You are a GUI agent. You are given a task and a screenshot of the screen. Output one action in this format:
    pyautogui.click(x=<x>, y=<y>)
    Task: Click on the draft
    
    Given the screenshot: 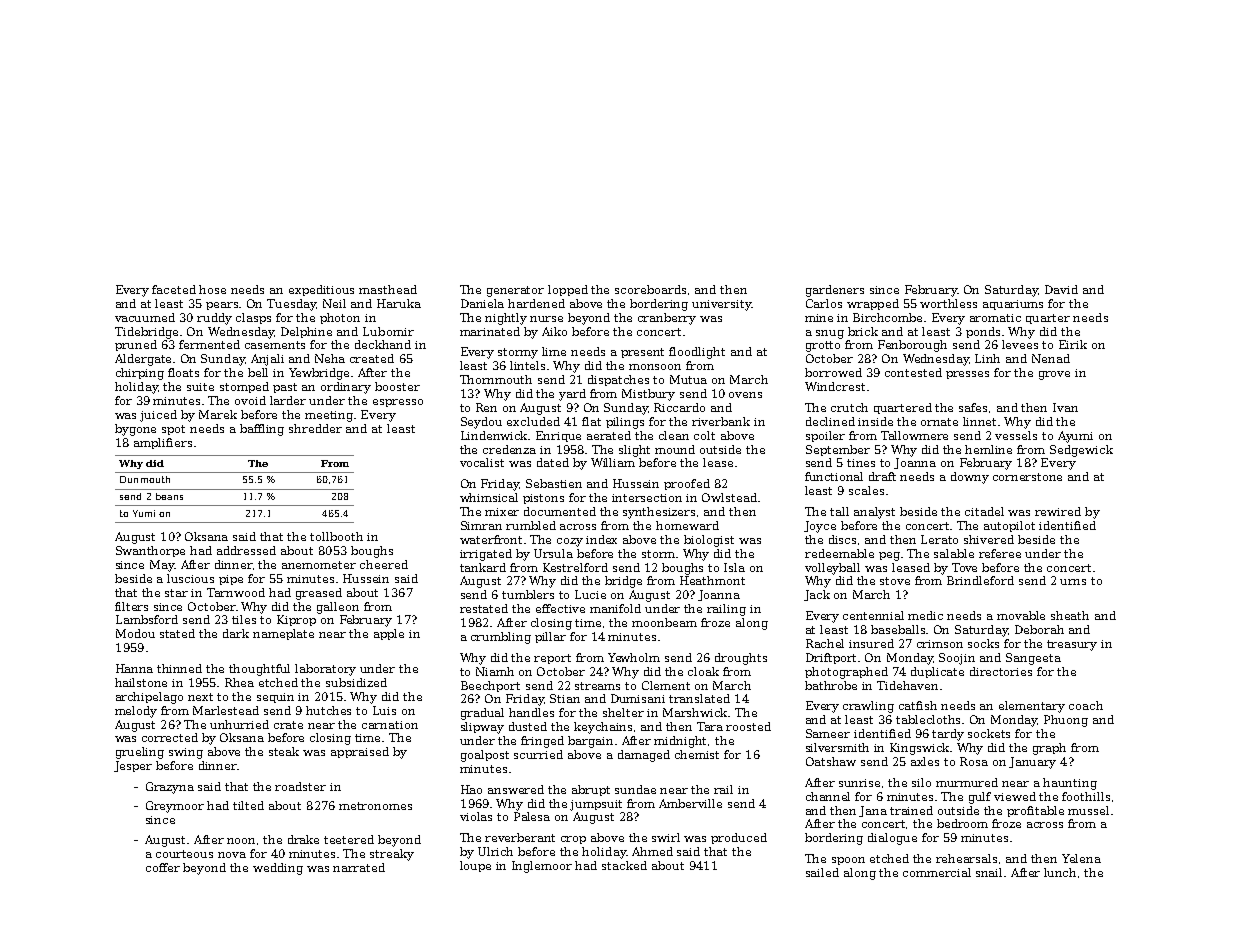 What is the action you would take?
    pyautogui.click(x=882, y=476)
